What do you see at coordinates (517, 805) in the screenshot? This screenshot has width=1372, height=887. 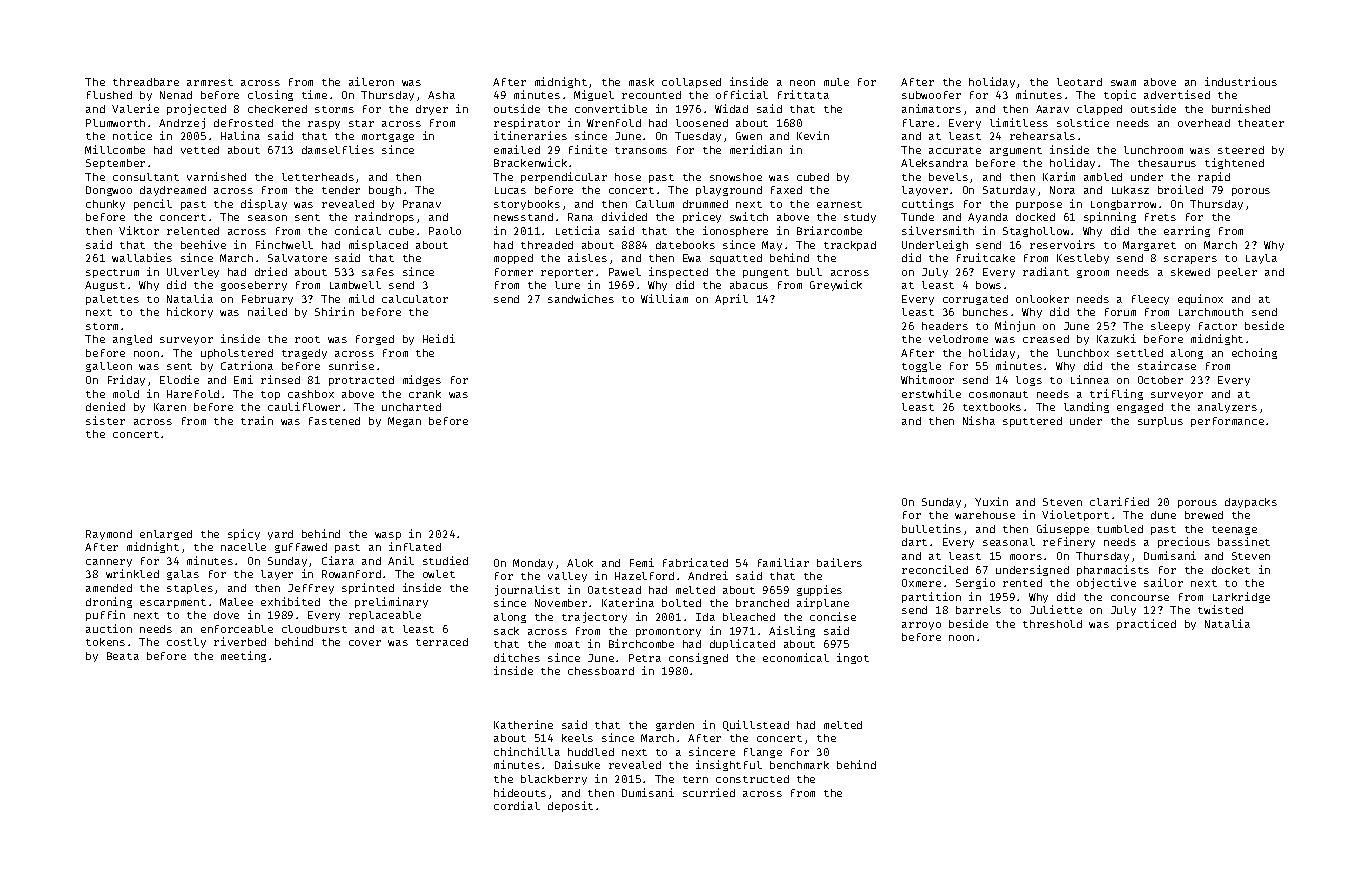 I see `cordial` at bounding box center [517, 805].
